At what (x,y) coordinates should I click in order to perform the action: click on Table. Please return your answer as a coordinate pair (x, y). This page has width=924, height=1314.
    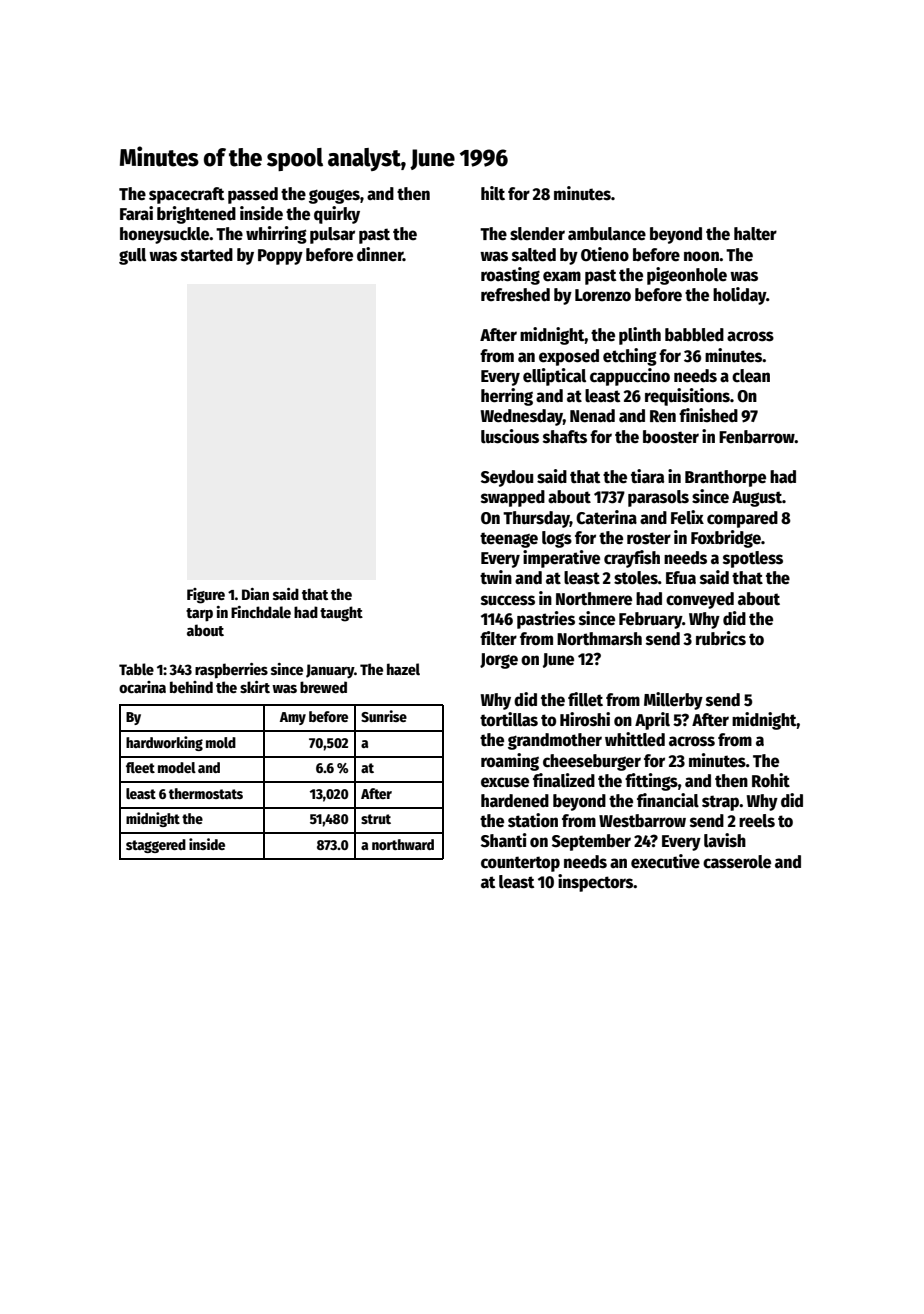
    Looking at the image, I should click on (136, 669).
